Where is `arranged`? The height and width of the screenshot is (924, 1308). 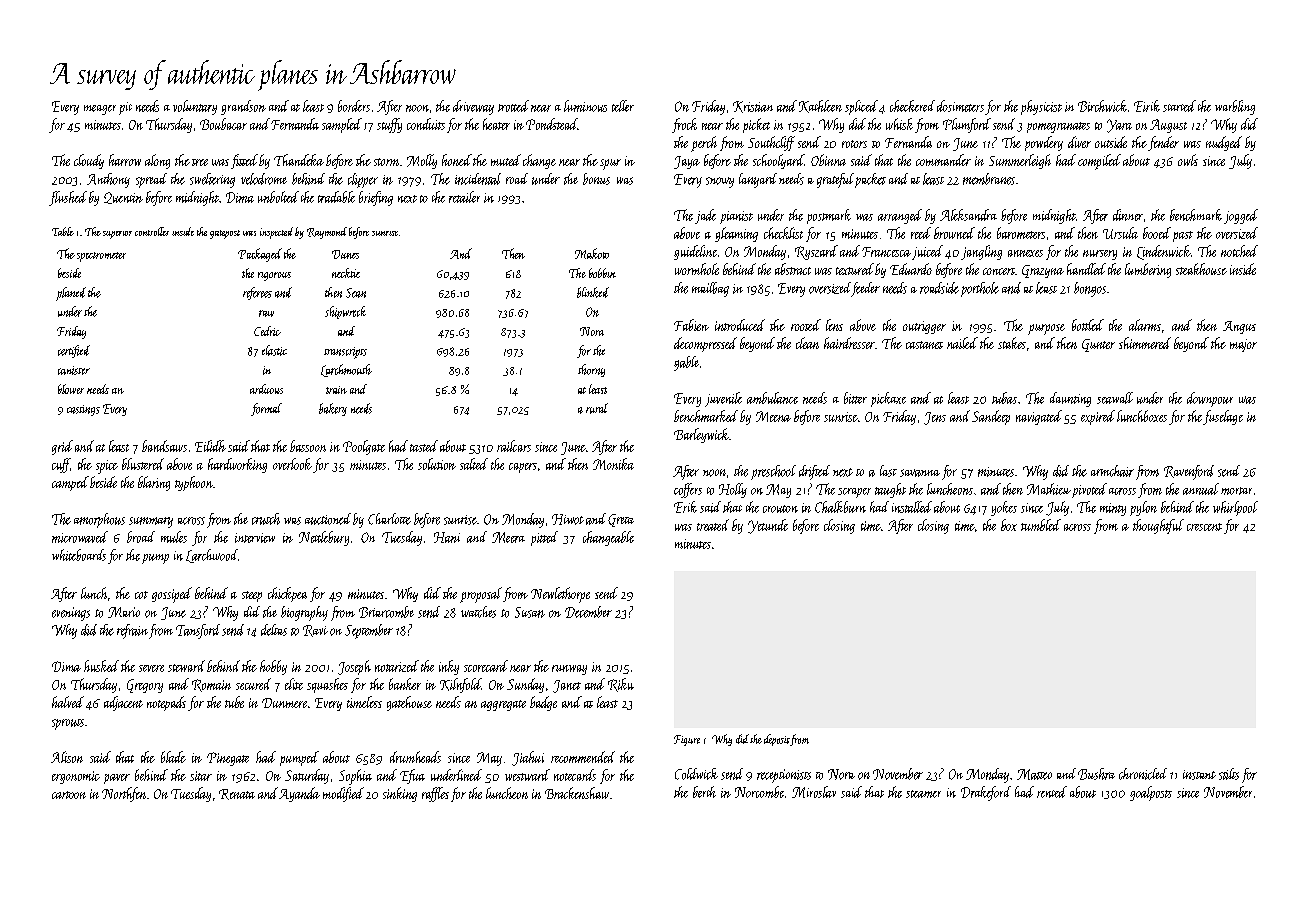 arranged is located at coordinates (900, 216).
